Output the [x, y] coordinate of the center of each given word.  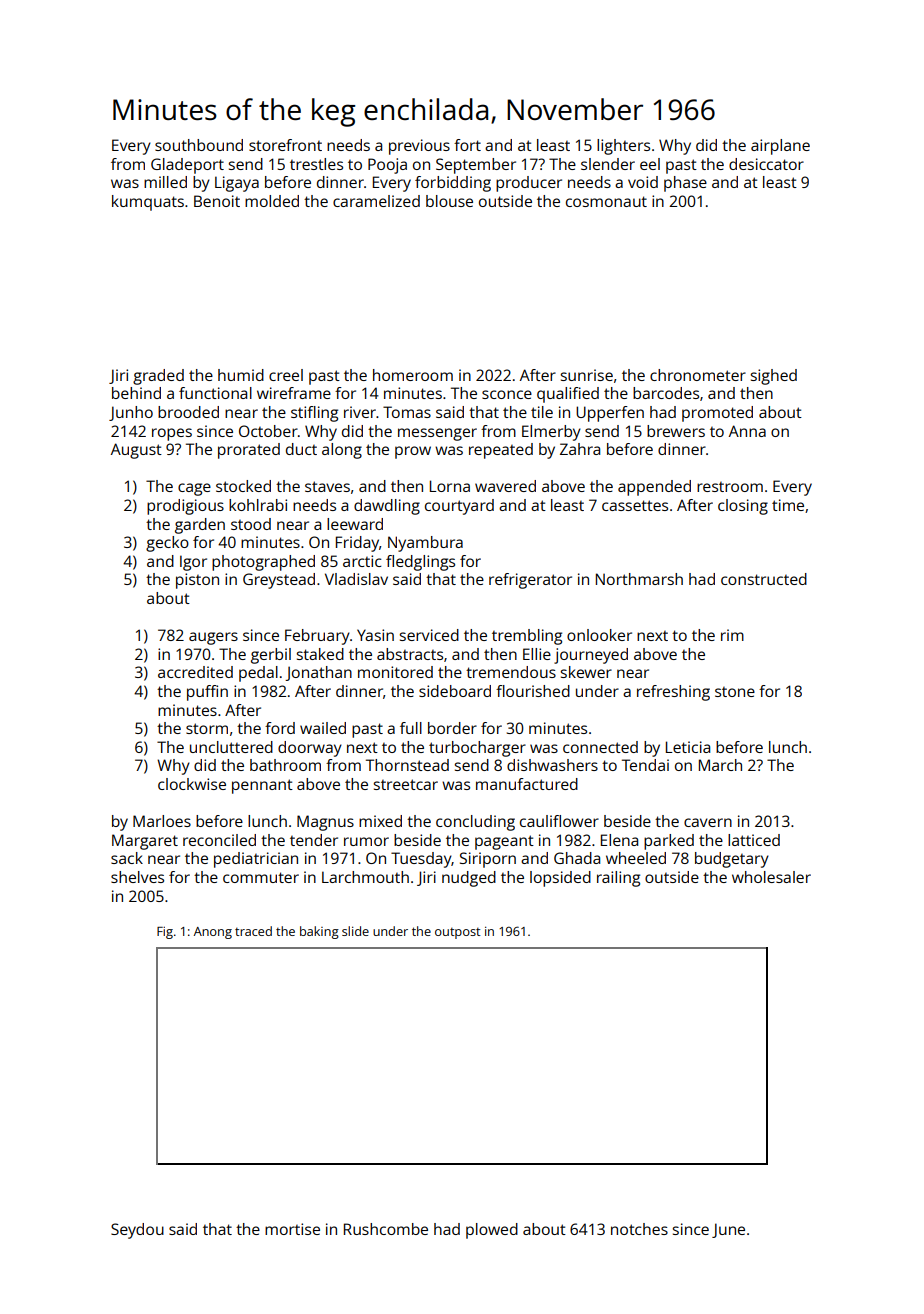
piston [197, 581]
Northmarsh [639, 579]
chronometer [698, 375]
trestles [316, 164]
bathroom [285, 765]
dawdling [387, 507]
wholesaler [771, 877]
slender [608, 164]
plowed [492, 1231]
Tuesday [421, 860]
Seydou [137, 1231]
